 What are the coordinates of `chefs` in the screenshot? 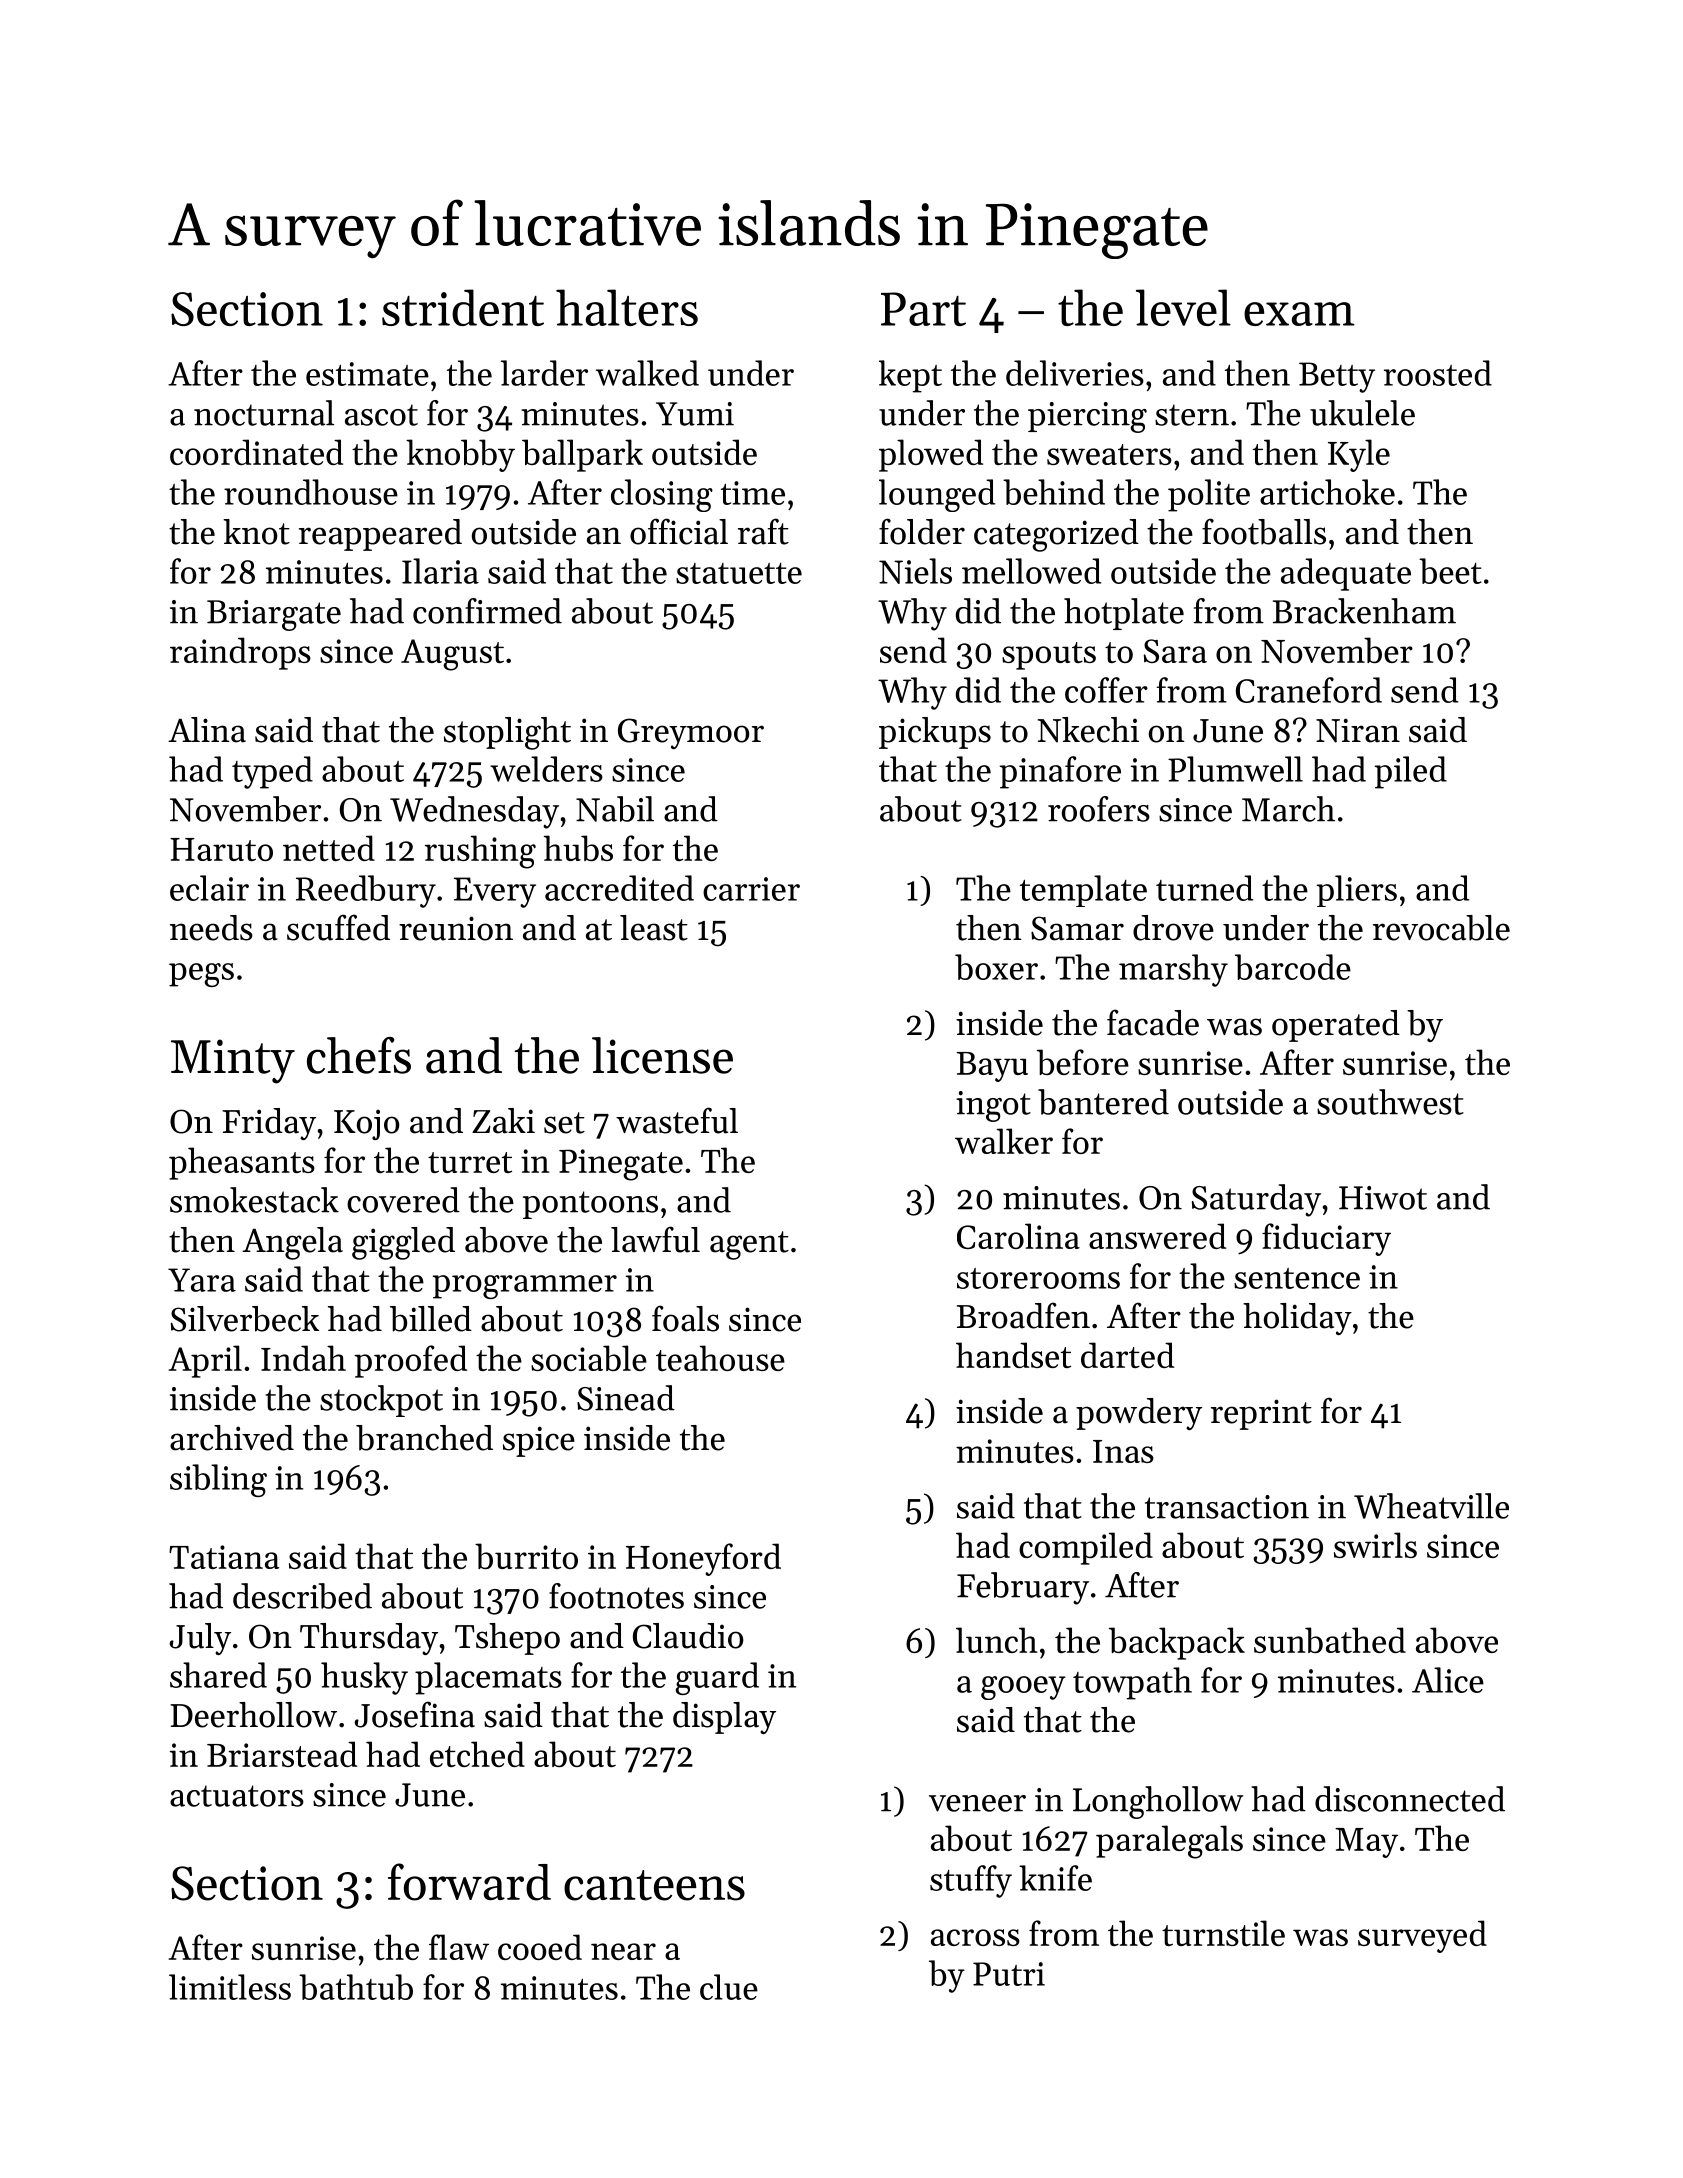 It's located at (359, 1055).
